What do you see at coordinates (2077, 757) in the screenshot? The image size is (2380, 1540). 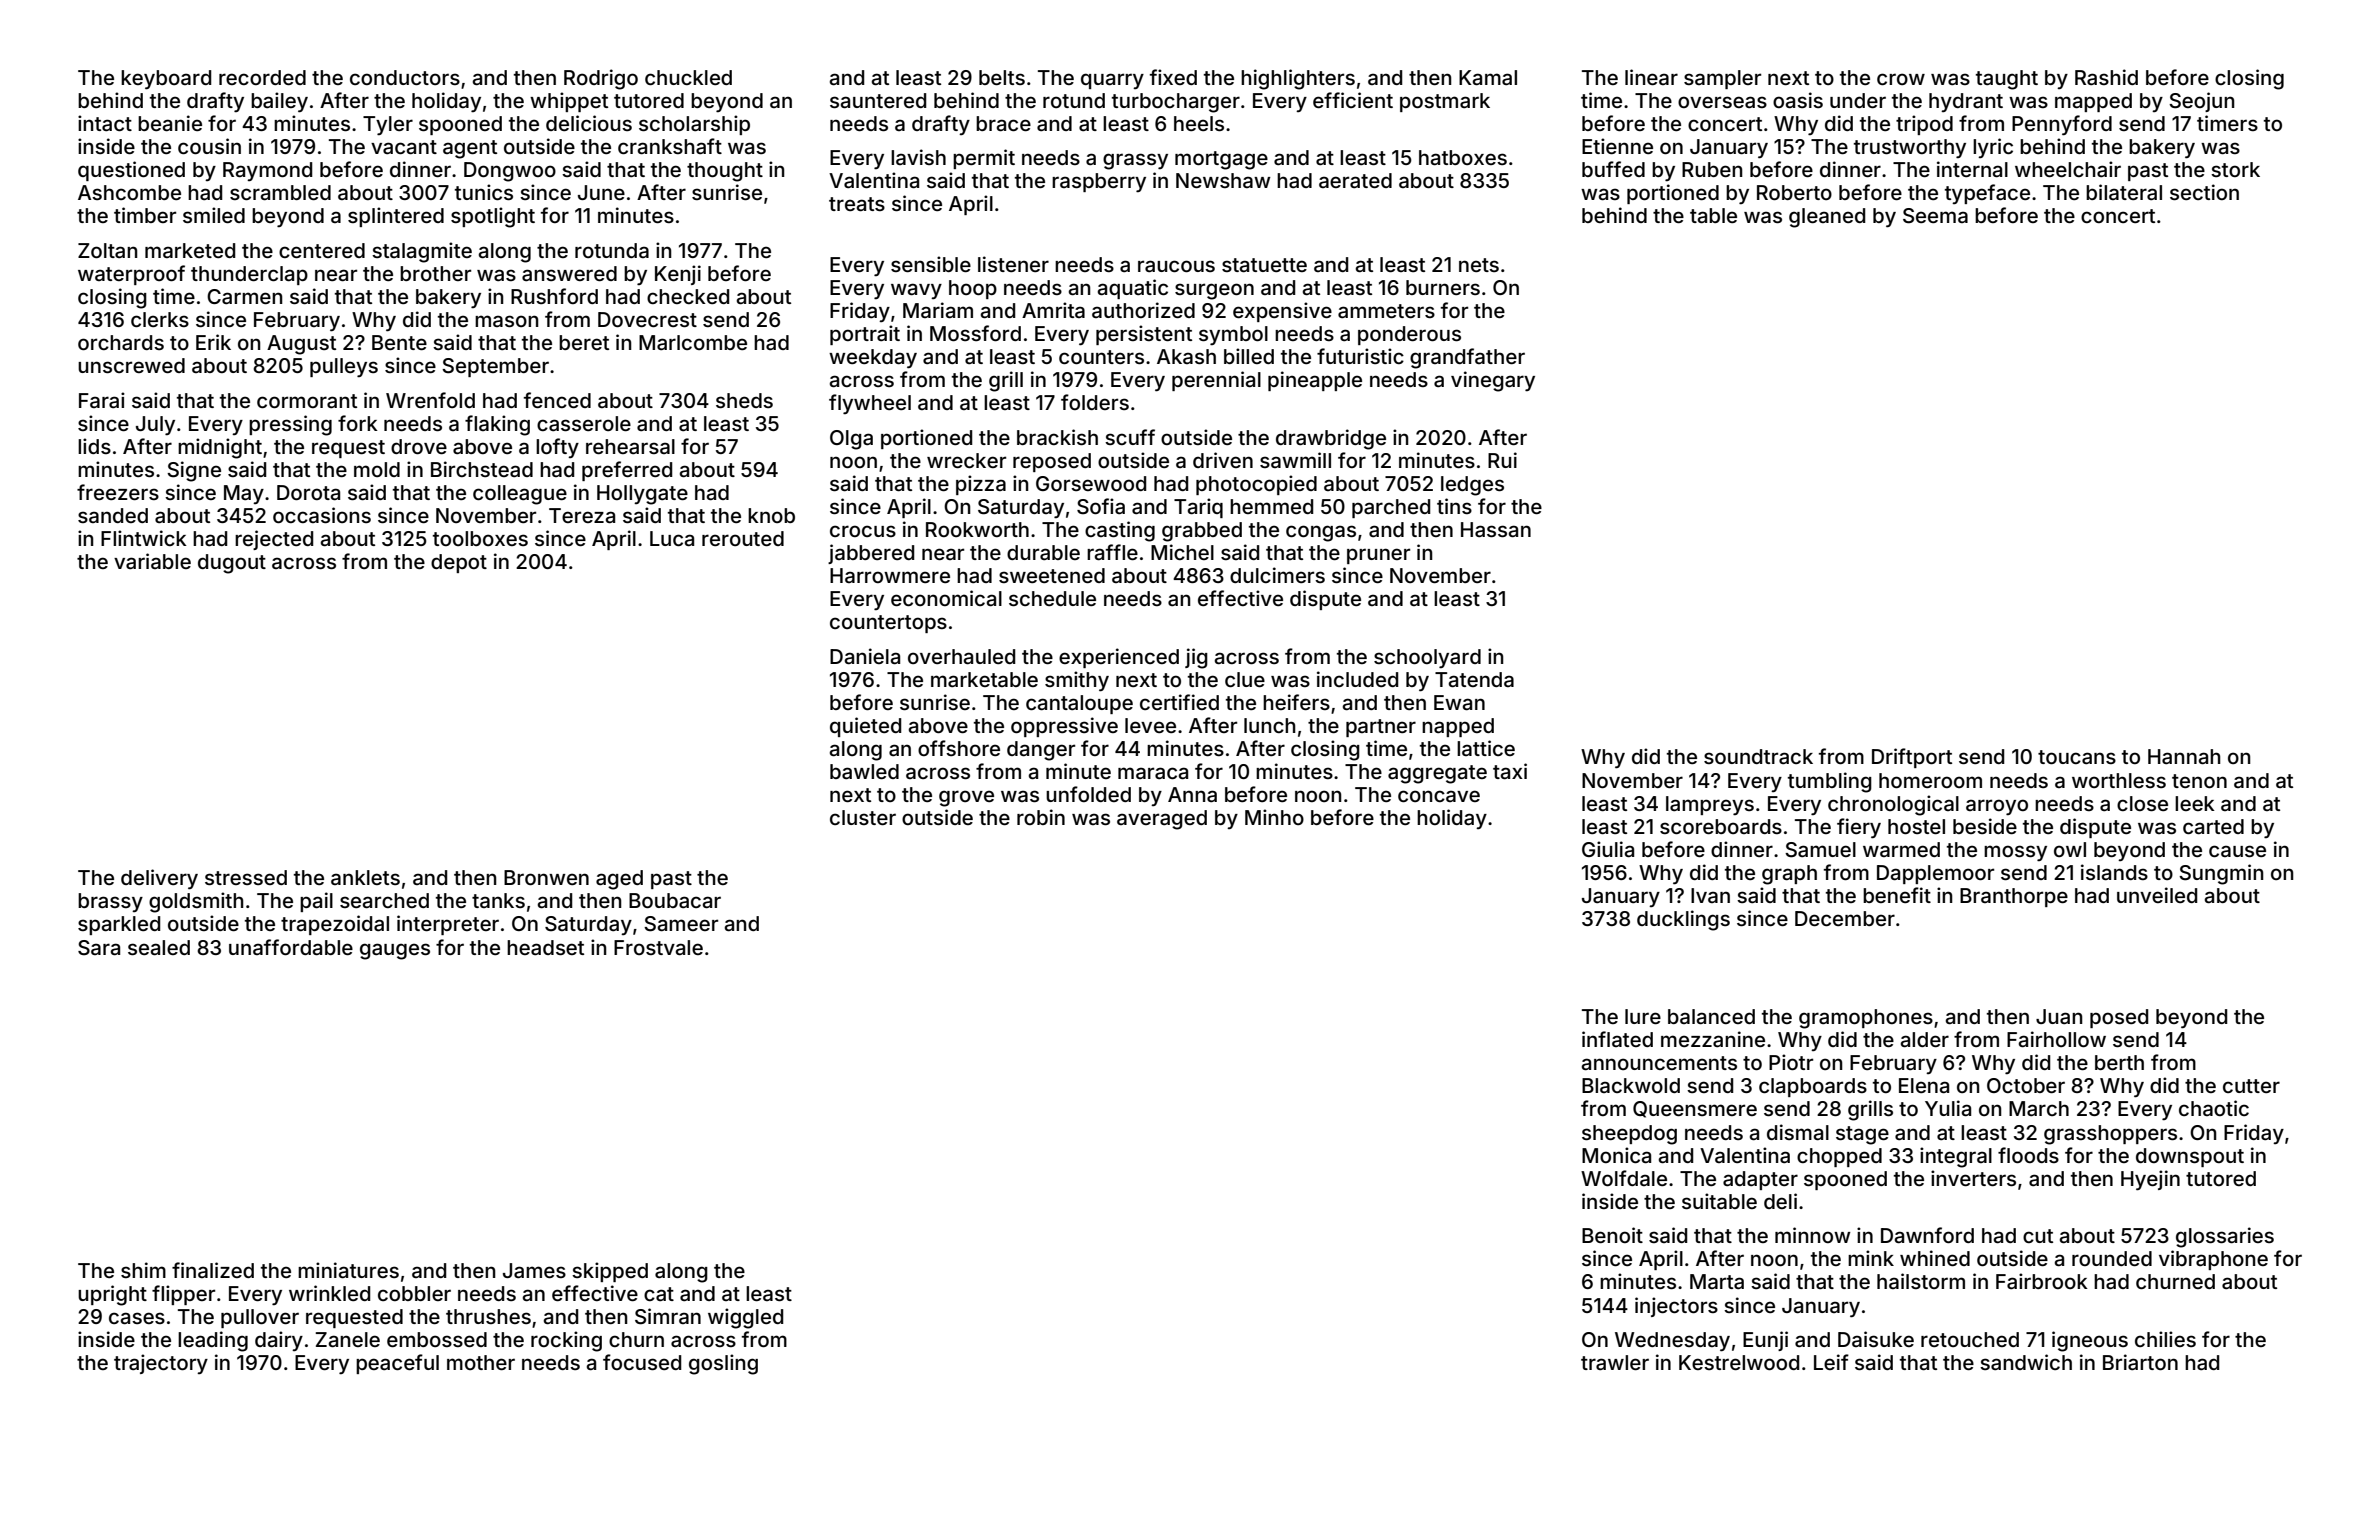 I see `toucans` at bounding box center [2077, 757].
